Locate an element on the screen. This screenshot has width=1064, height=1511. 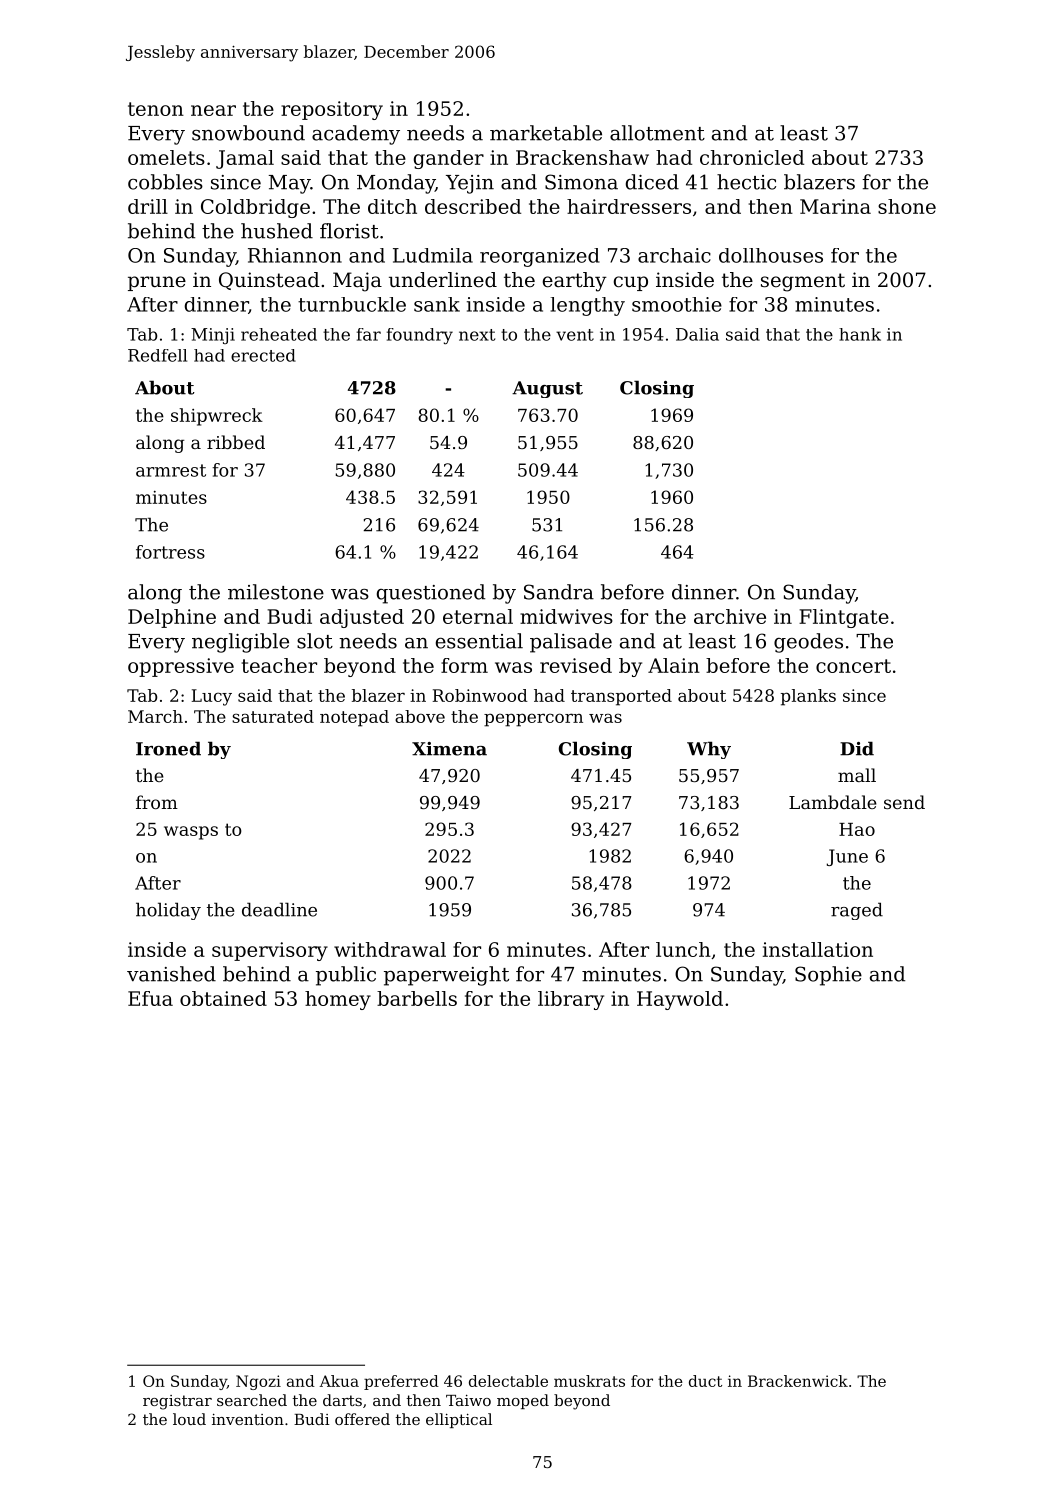
August is located at coordinates (547, 389).
